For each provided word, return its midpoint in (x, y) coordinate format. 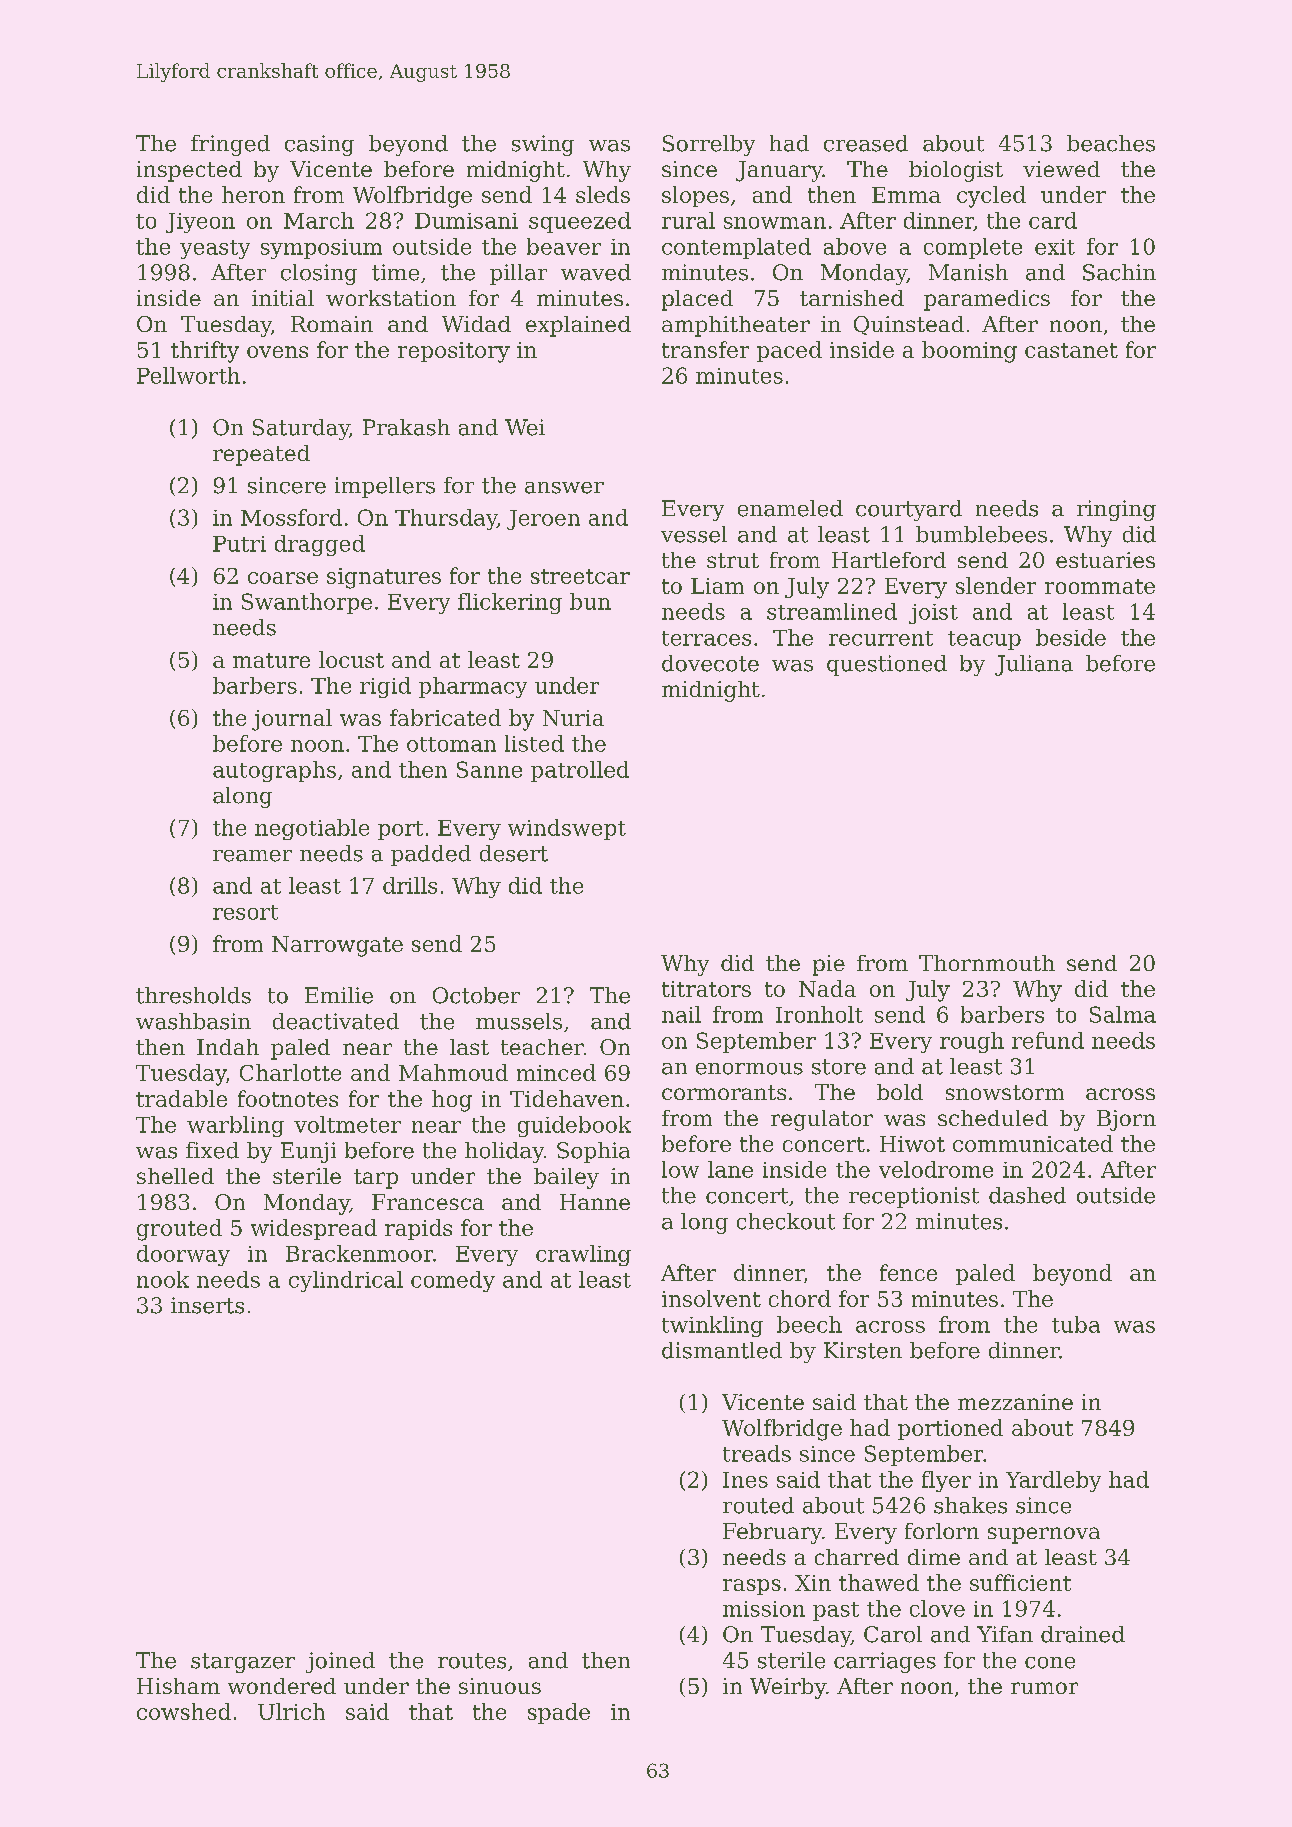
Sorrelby (709, 145)
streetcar (580, 576)
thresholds (193, 995)
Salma (1123, 1014)
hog (452, 1101)
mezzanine (1015, 1402)
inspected (189, 171)
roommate (1100, 586)
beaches (1111, 143)
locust (351, 659)
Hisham (178, 1686)
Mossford (291, 517)
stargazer (243, 1663)
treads (757, 1453)
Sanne (489, 769)
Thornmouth (987, 963)
